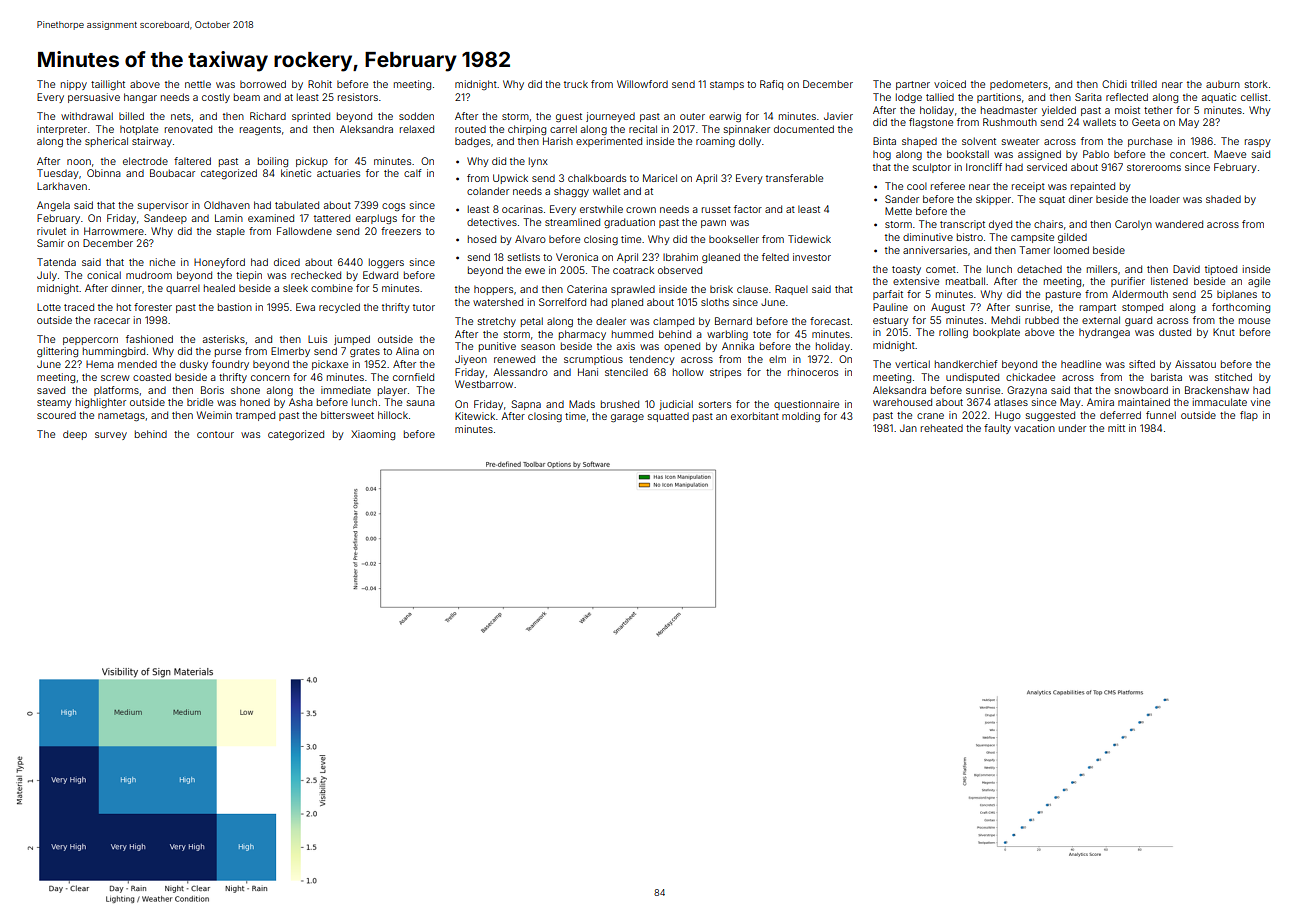  What do you see at coordinates (126, 288) in the screenshot?
I see `dinner` at bounding box center [126, 288].
